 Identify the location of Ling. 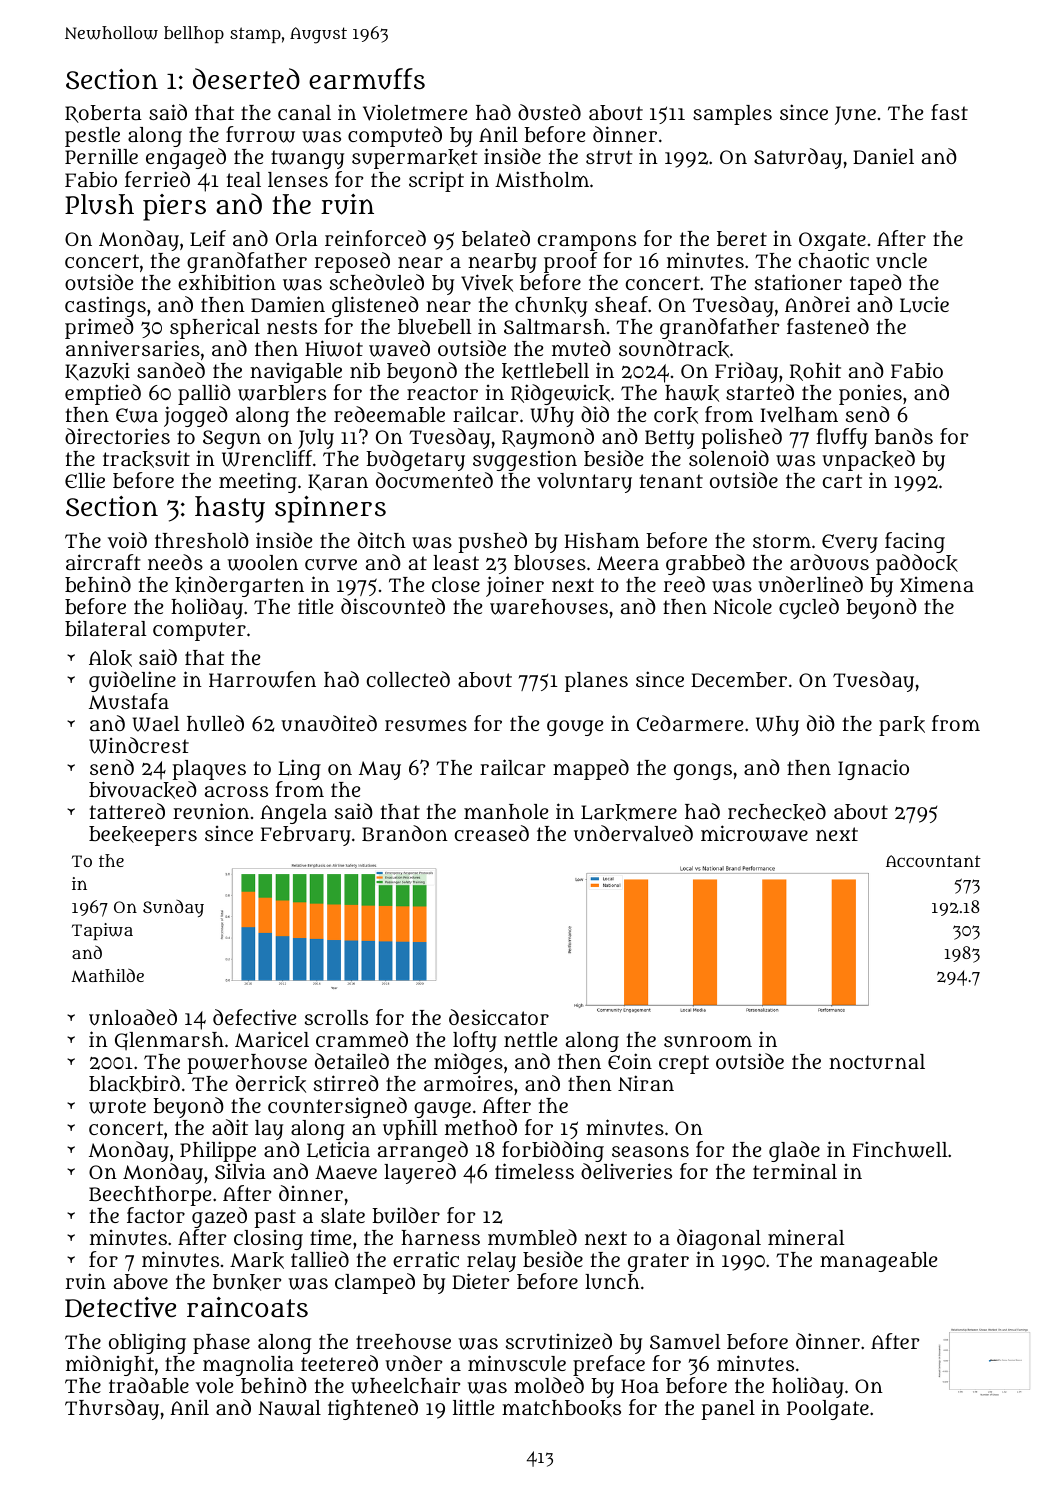
(299, 769).
